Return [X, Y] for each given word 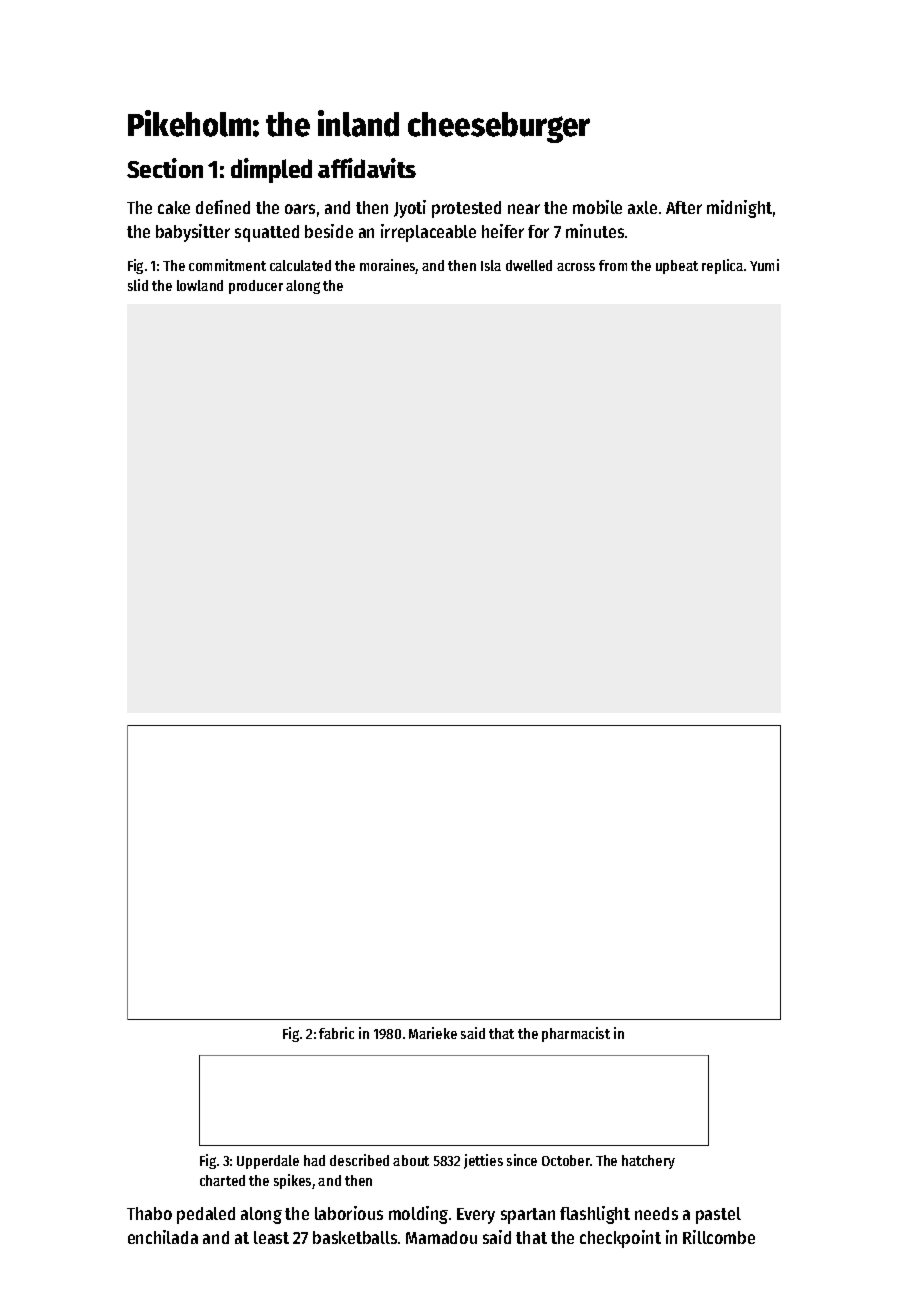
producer [256, 287]
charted [222, 1180]
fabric [336, 1033]
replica [722, 266]
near [524, 209]
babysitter [193, 233]
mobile [597, 207]
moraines [388, 266]
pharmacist [576, 1034]
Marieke [433, 1033]
